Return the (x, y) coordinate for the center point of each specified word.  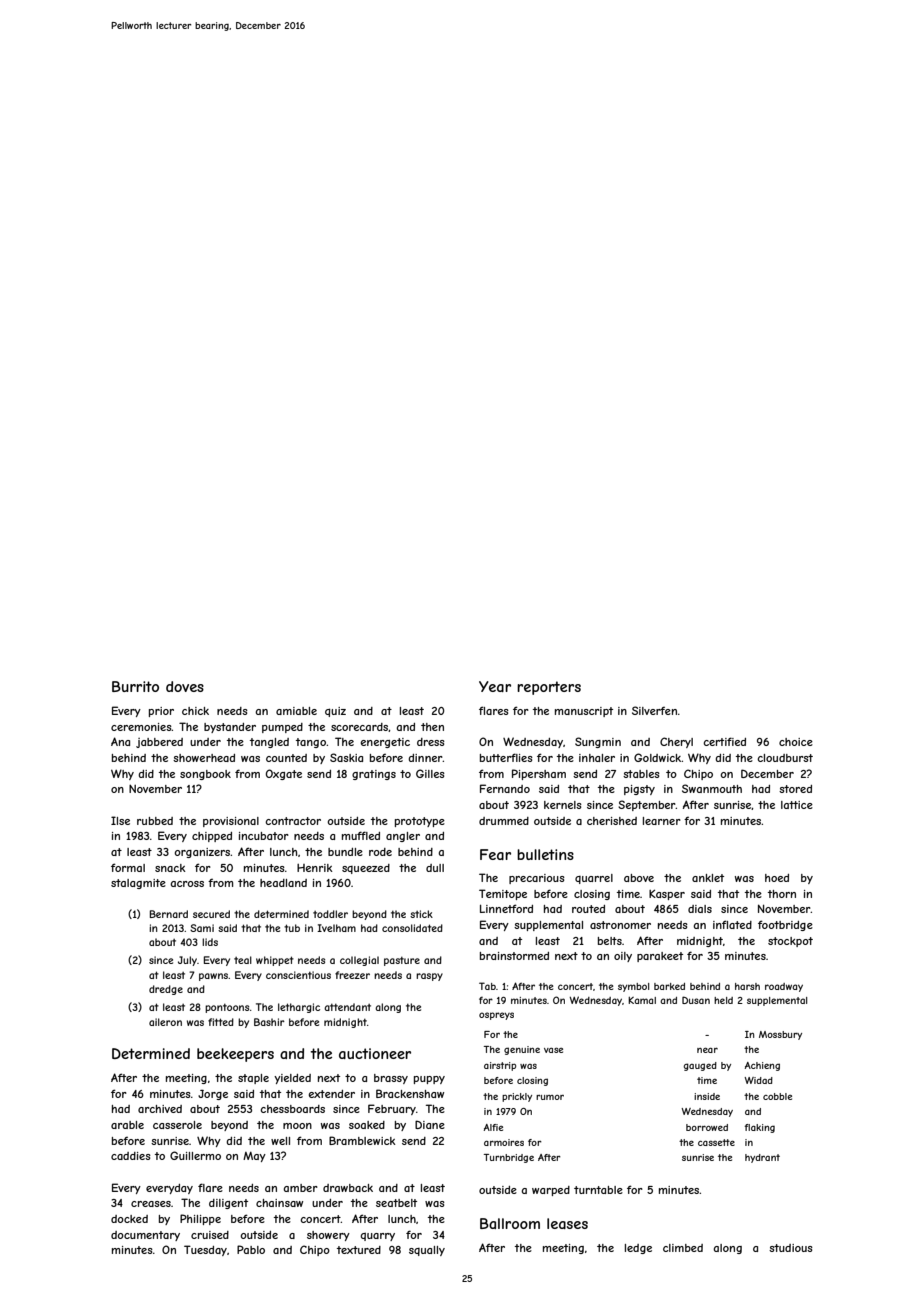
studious (791, 1248)
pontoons (227, 1008)
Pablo (251, 1249)
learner (662, 821)
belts (610, 941)
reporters (549, 688)
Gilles (430, 773)
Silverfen (654, 710)
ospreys (496, 1016)
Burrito (135, 686)
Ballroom (510, 1223)
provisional (231, 822)
